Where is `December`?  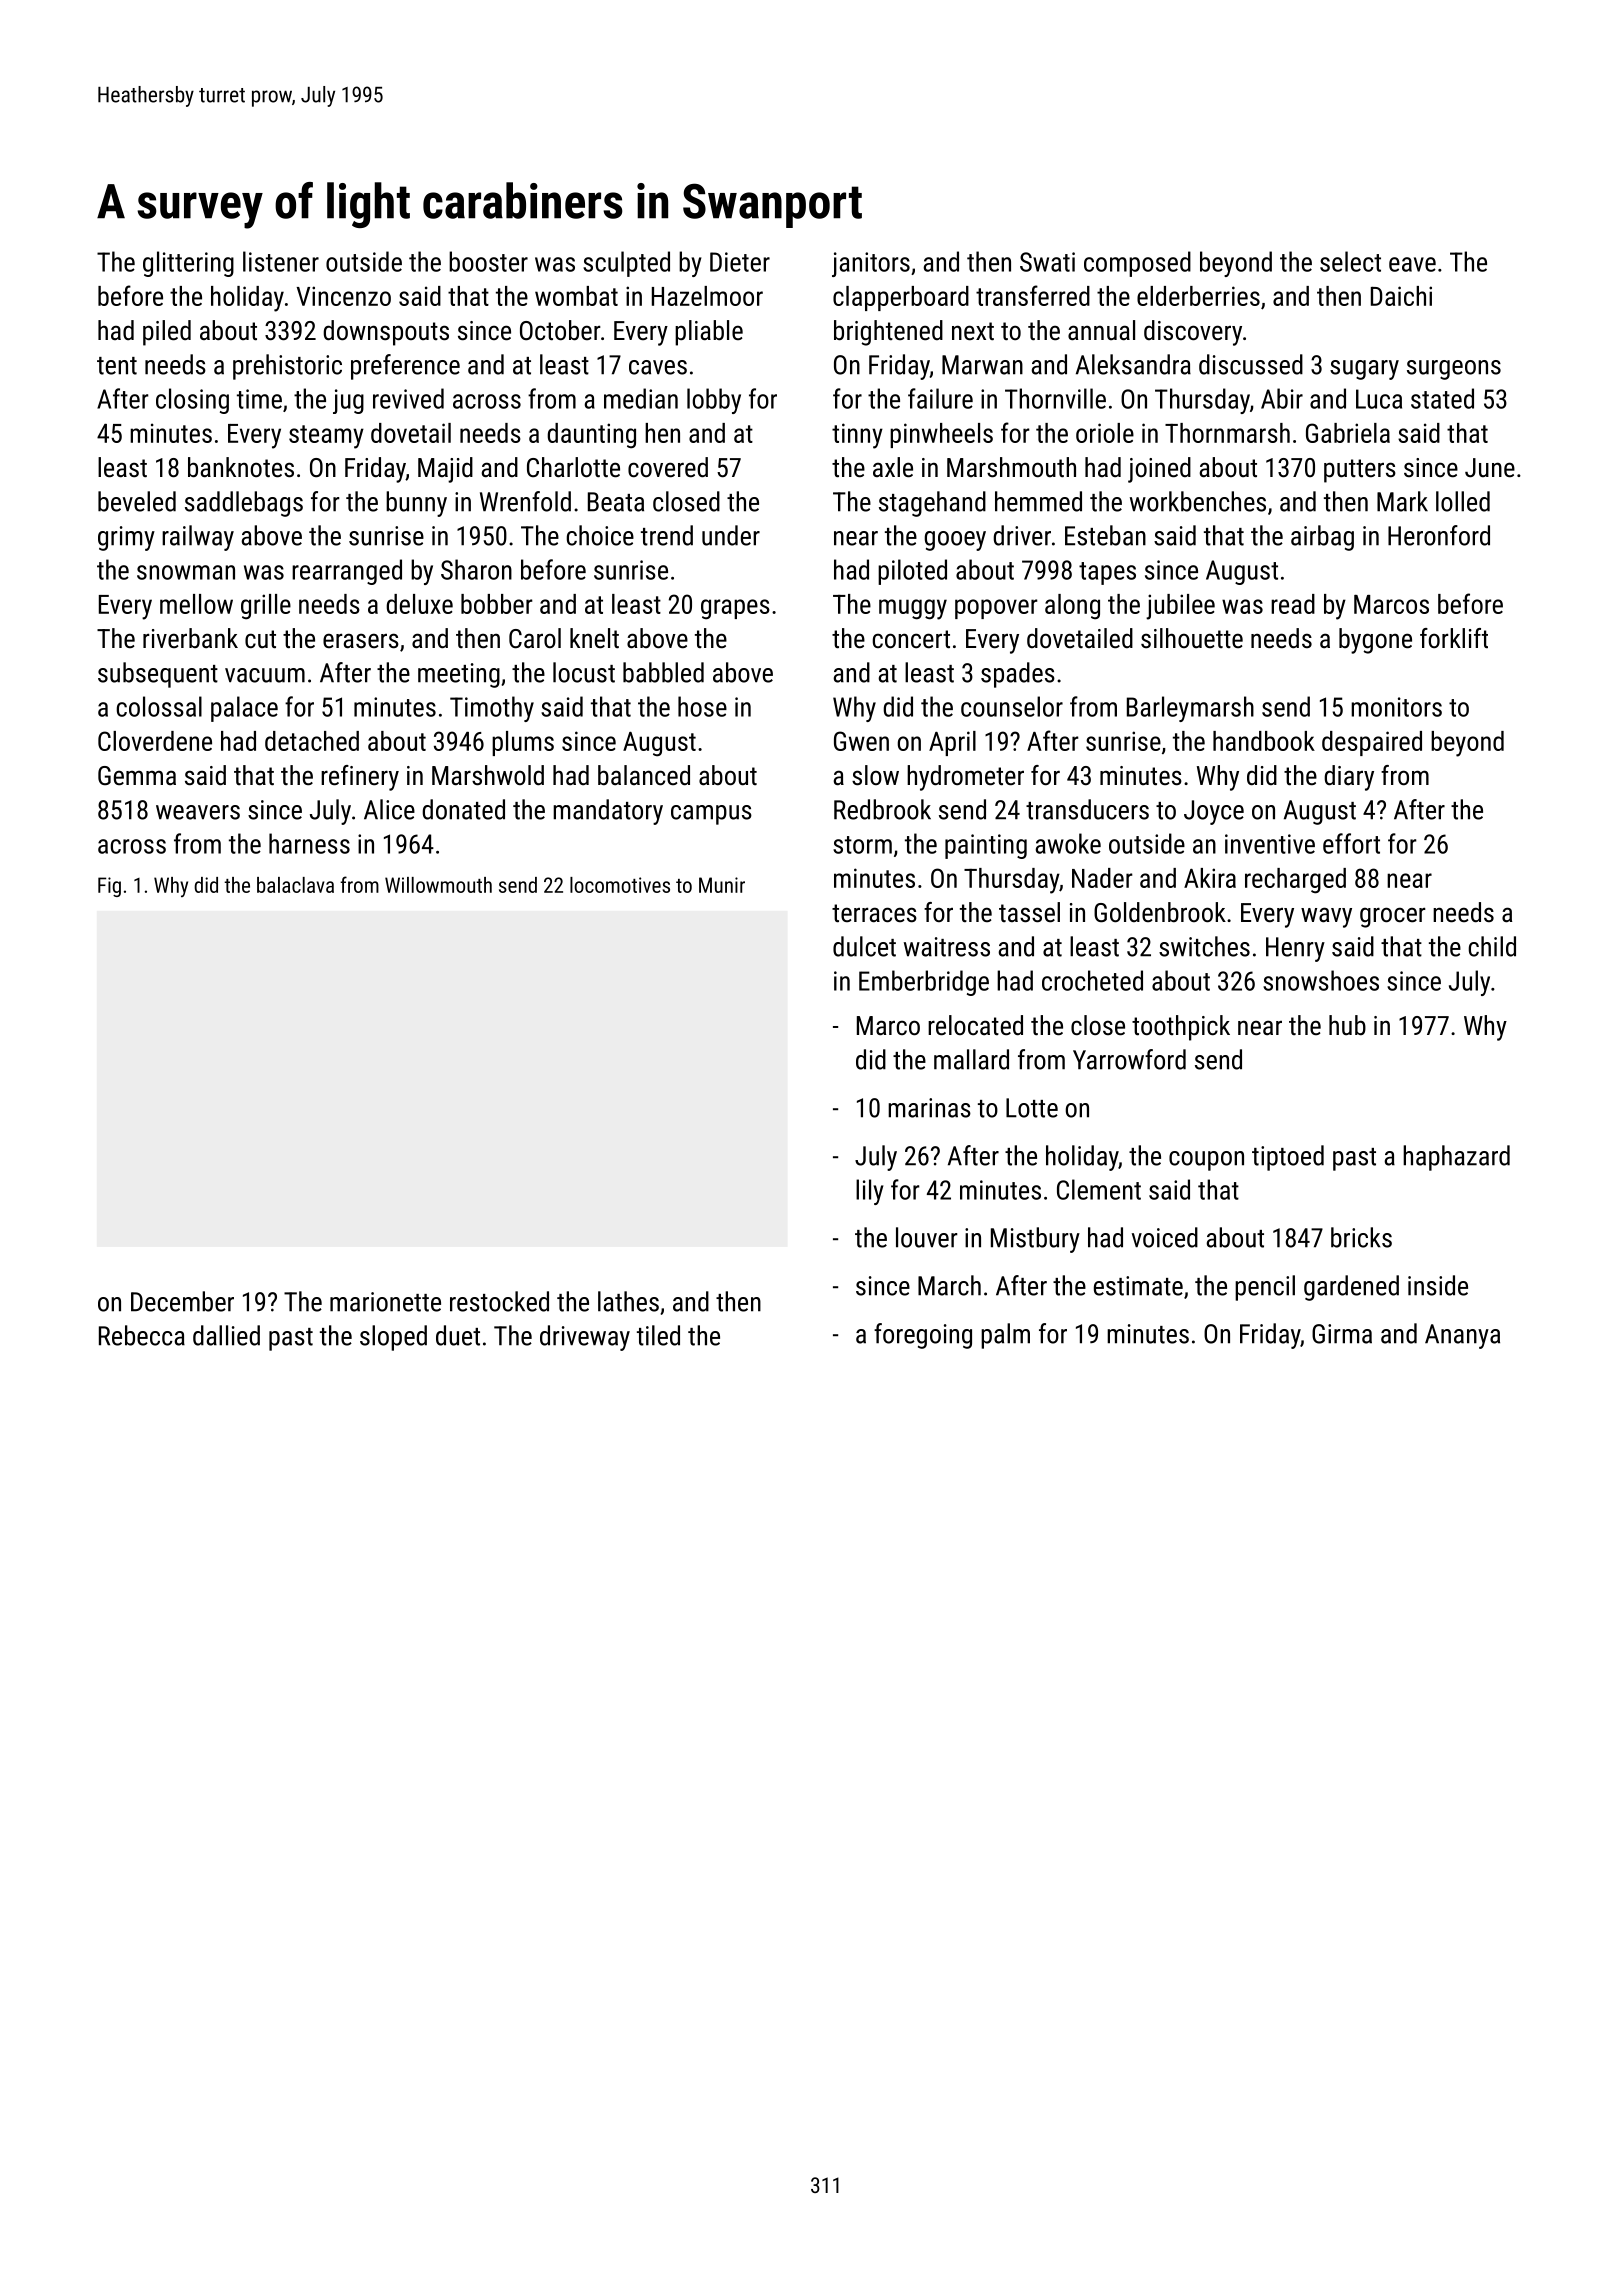 December is located at coordinates (182, 1301).
